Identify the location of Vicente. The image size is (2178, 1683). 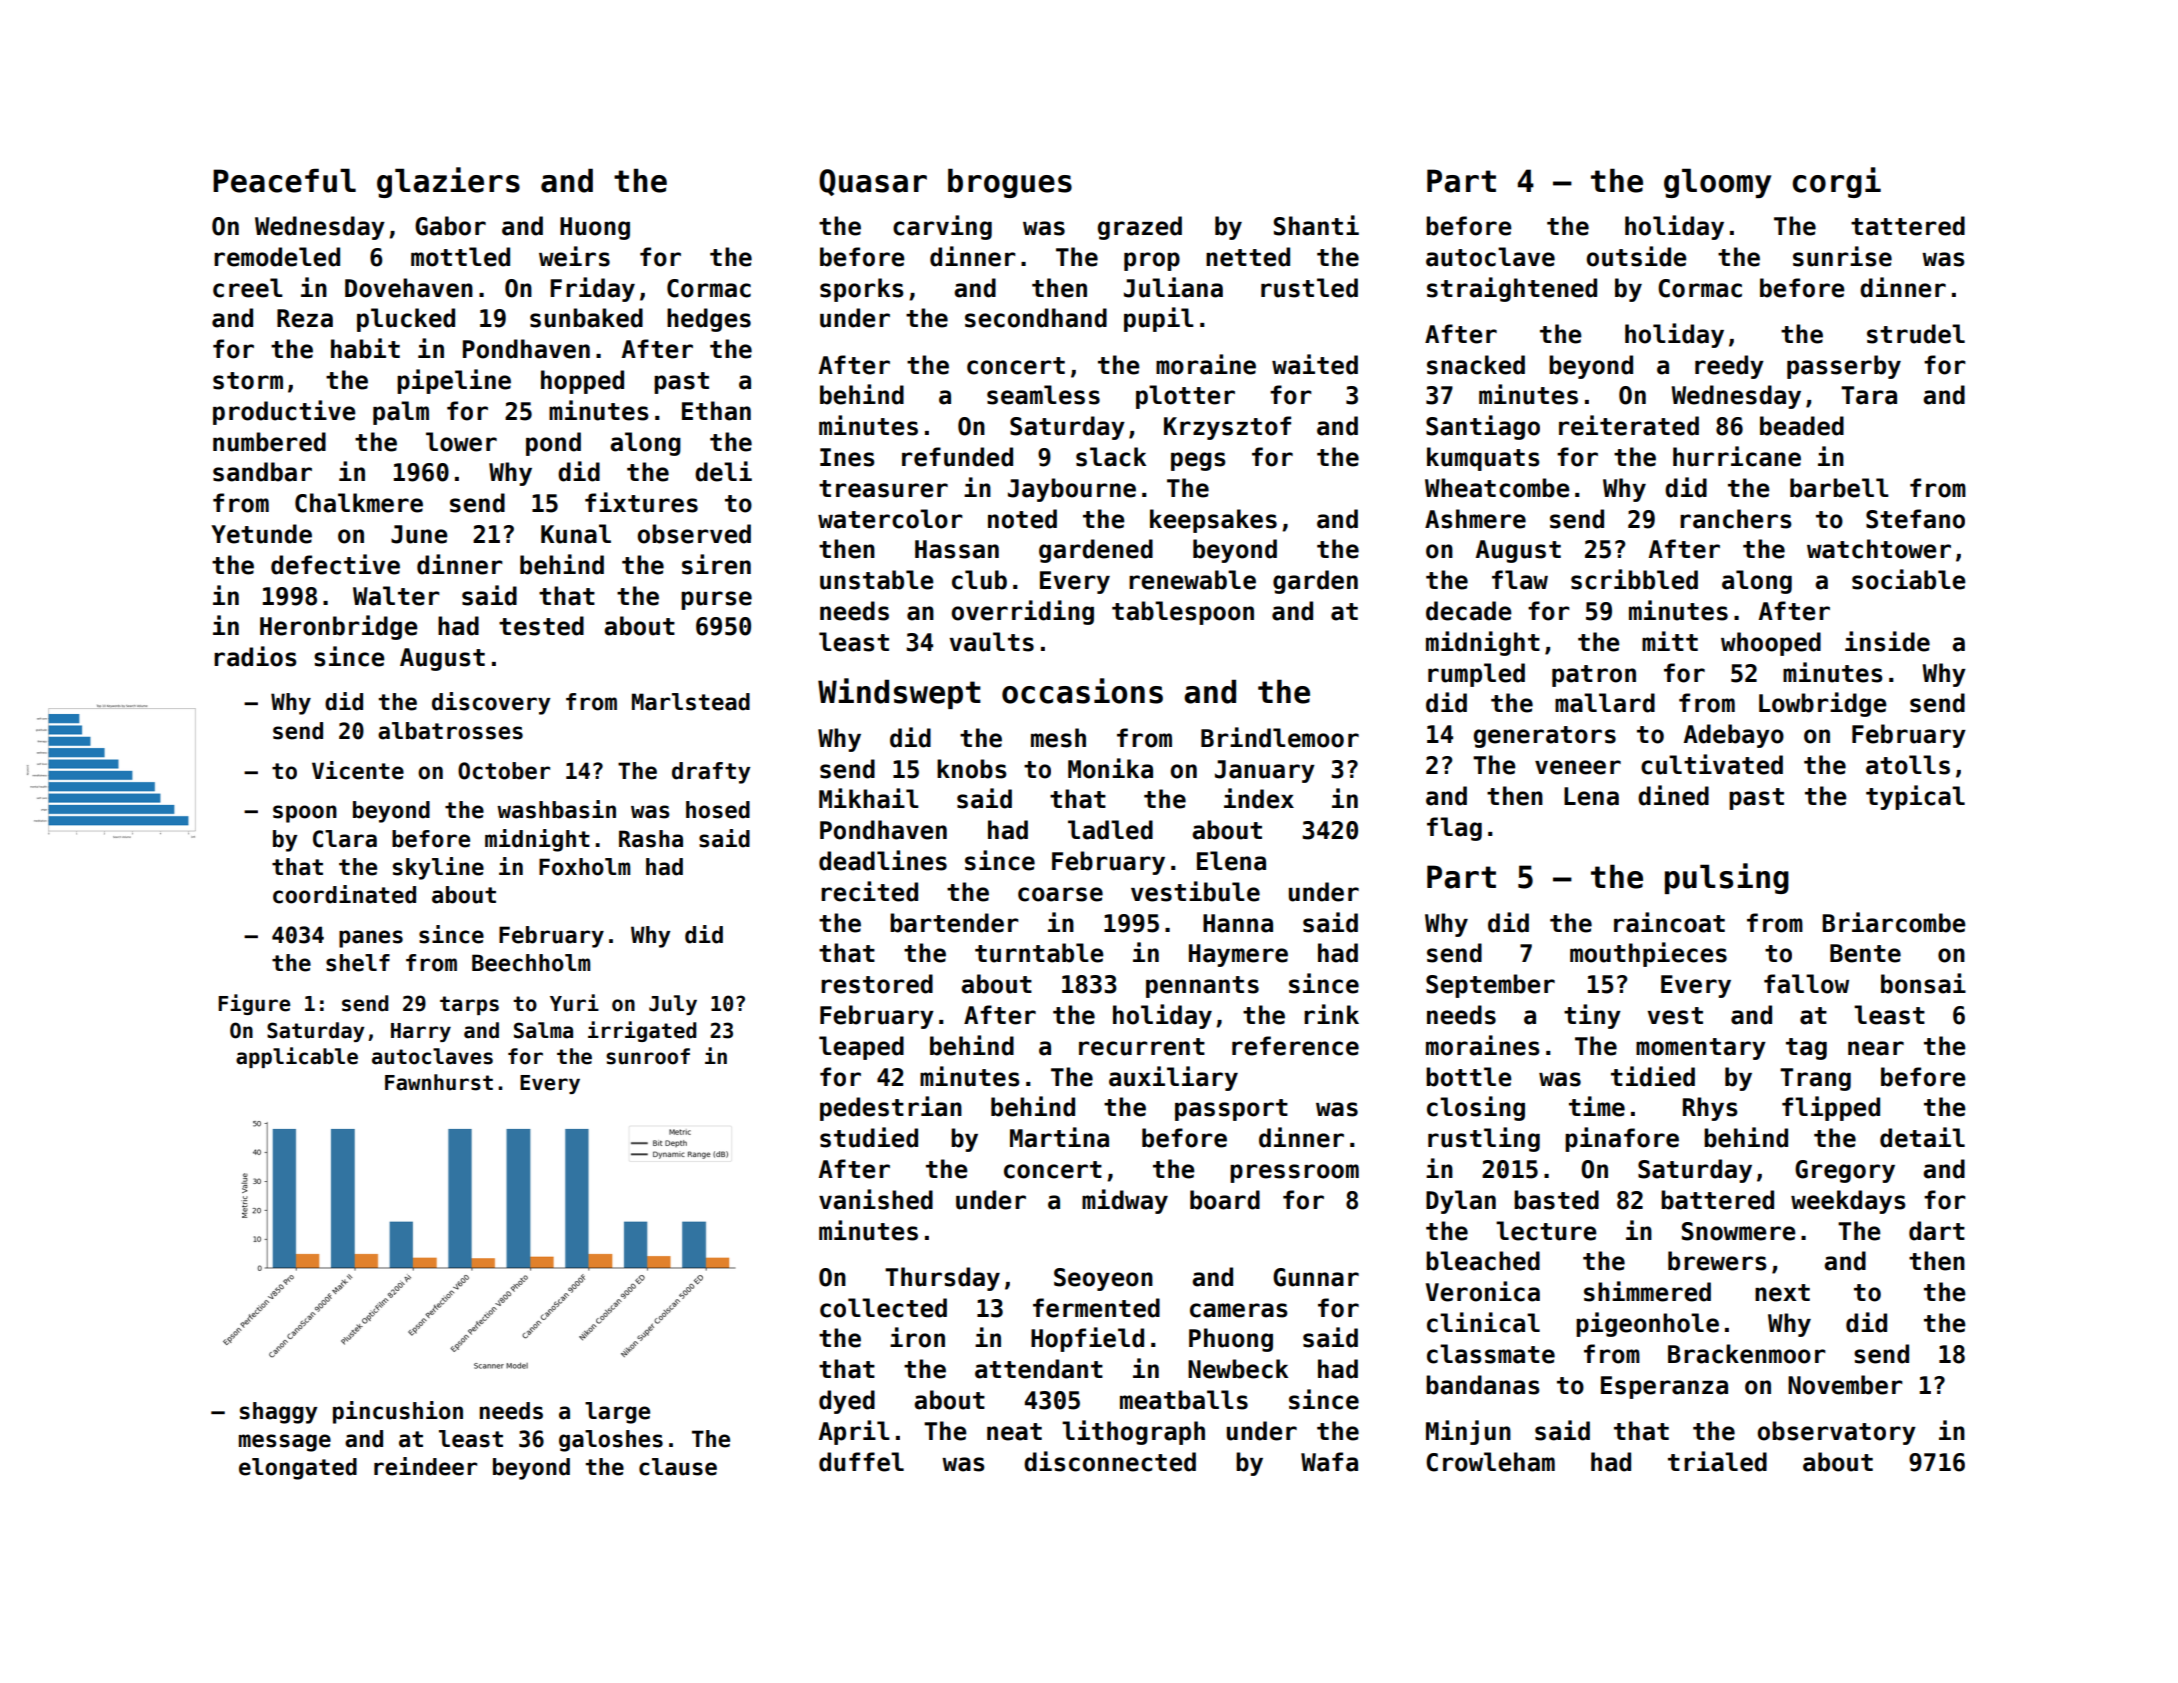
(358, 770).
